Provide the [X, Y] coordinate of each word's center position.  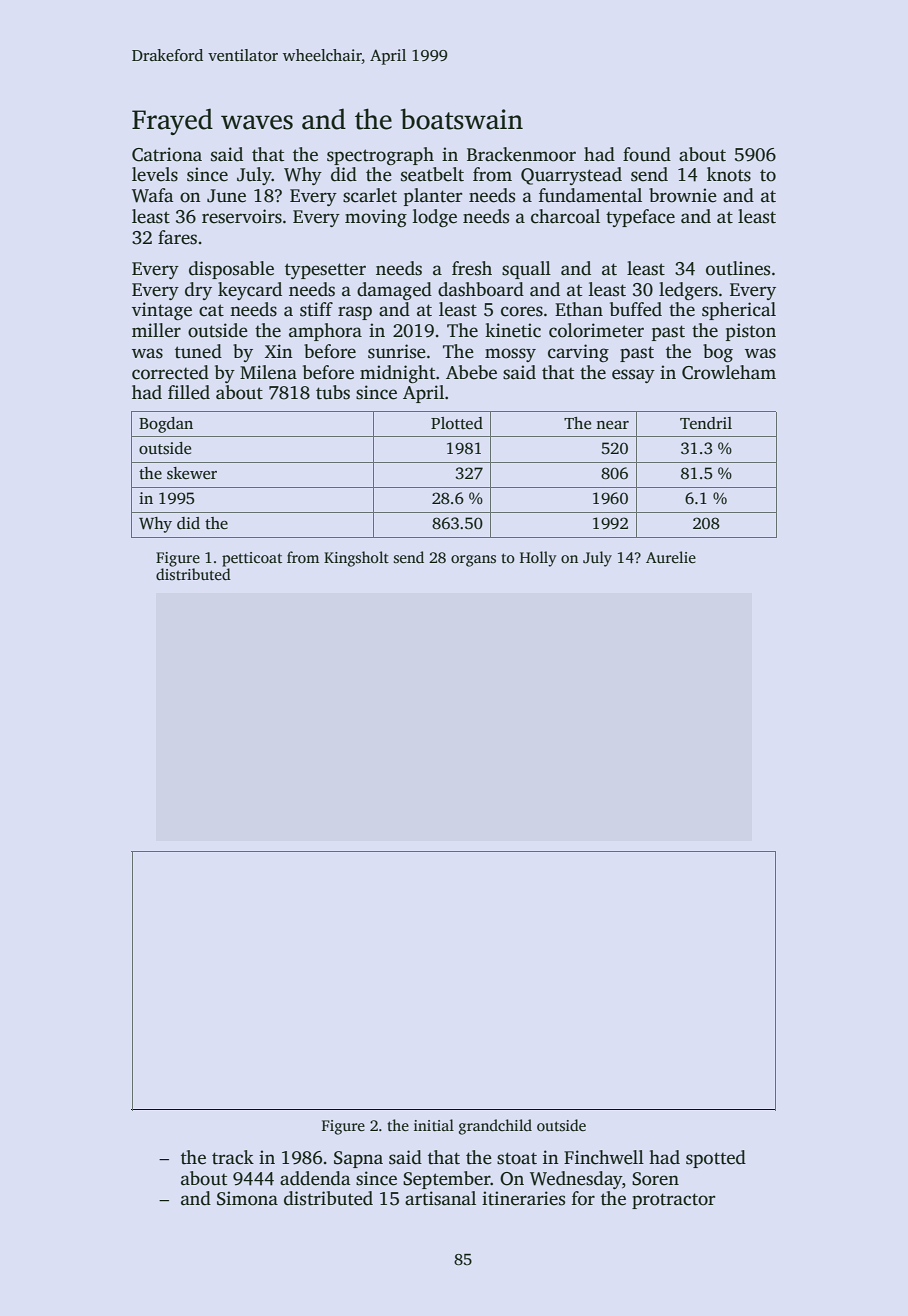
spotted [716, 1159]
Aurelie [671, 557]
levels [155, 174]
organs [473, 561]
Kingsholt [356, 559]
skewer [192, 473]
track [233, 1157]
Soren [655, 1179]
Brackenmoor [521, 154]
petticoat [252, 559]
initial [434, 1125]
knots [729, 174]
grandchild [495, 1127]
